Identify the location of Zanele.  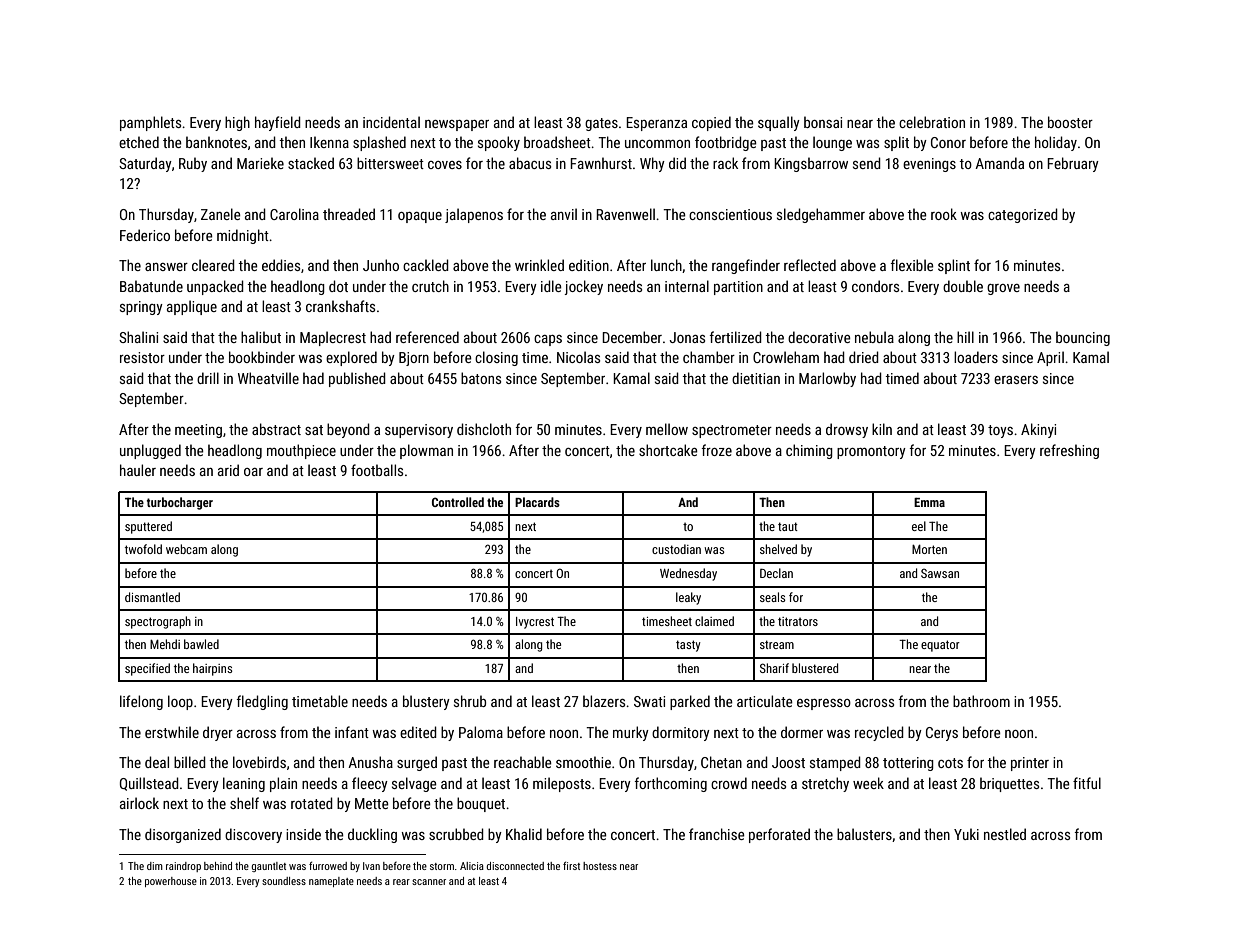
(221, 214).
